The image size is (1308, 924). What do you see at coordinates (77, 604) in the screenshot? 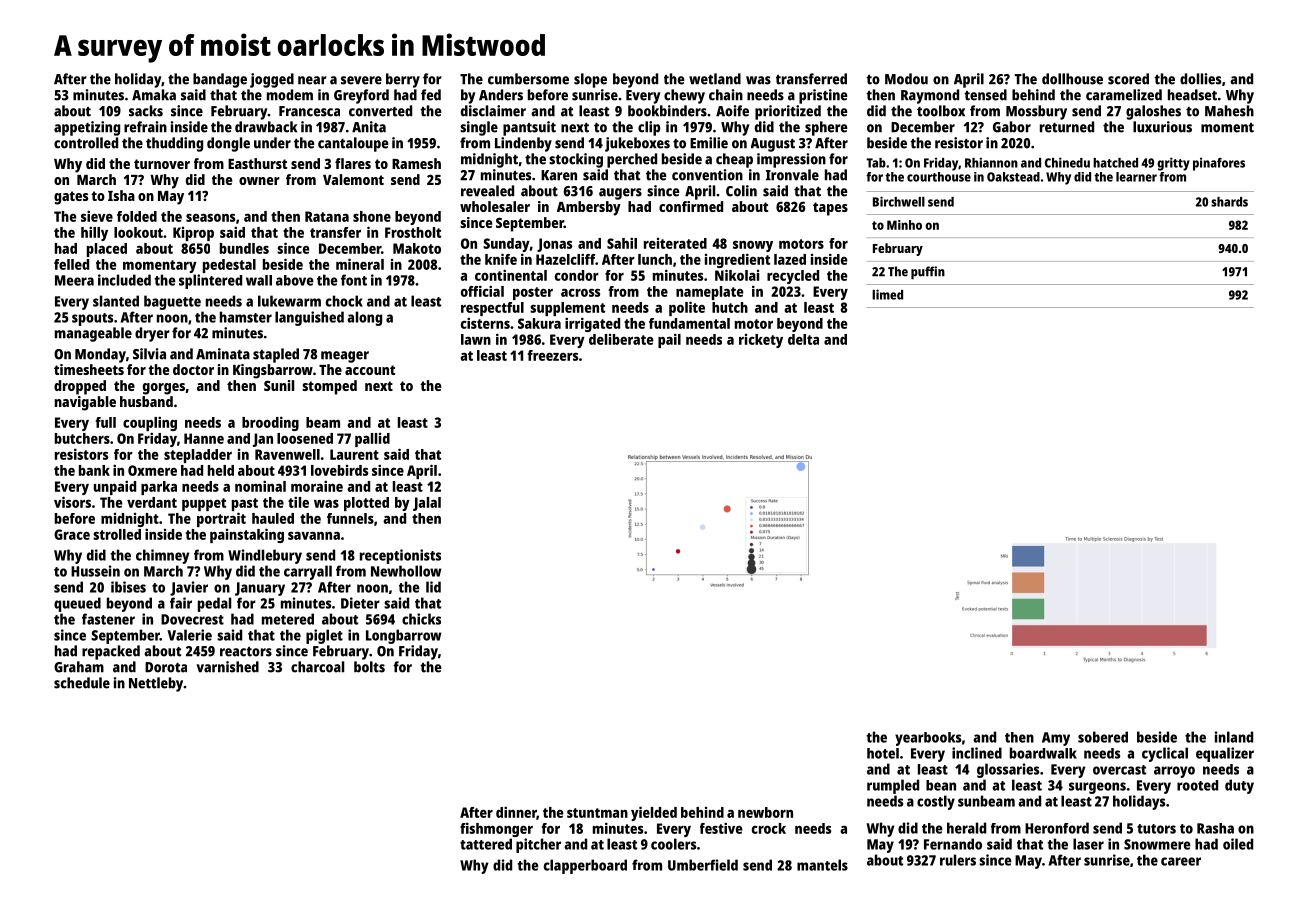
I see `queued` at bounding box center [77, 604].
